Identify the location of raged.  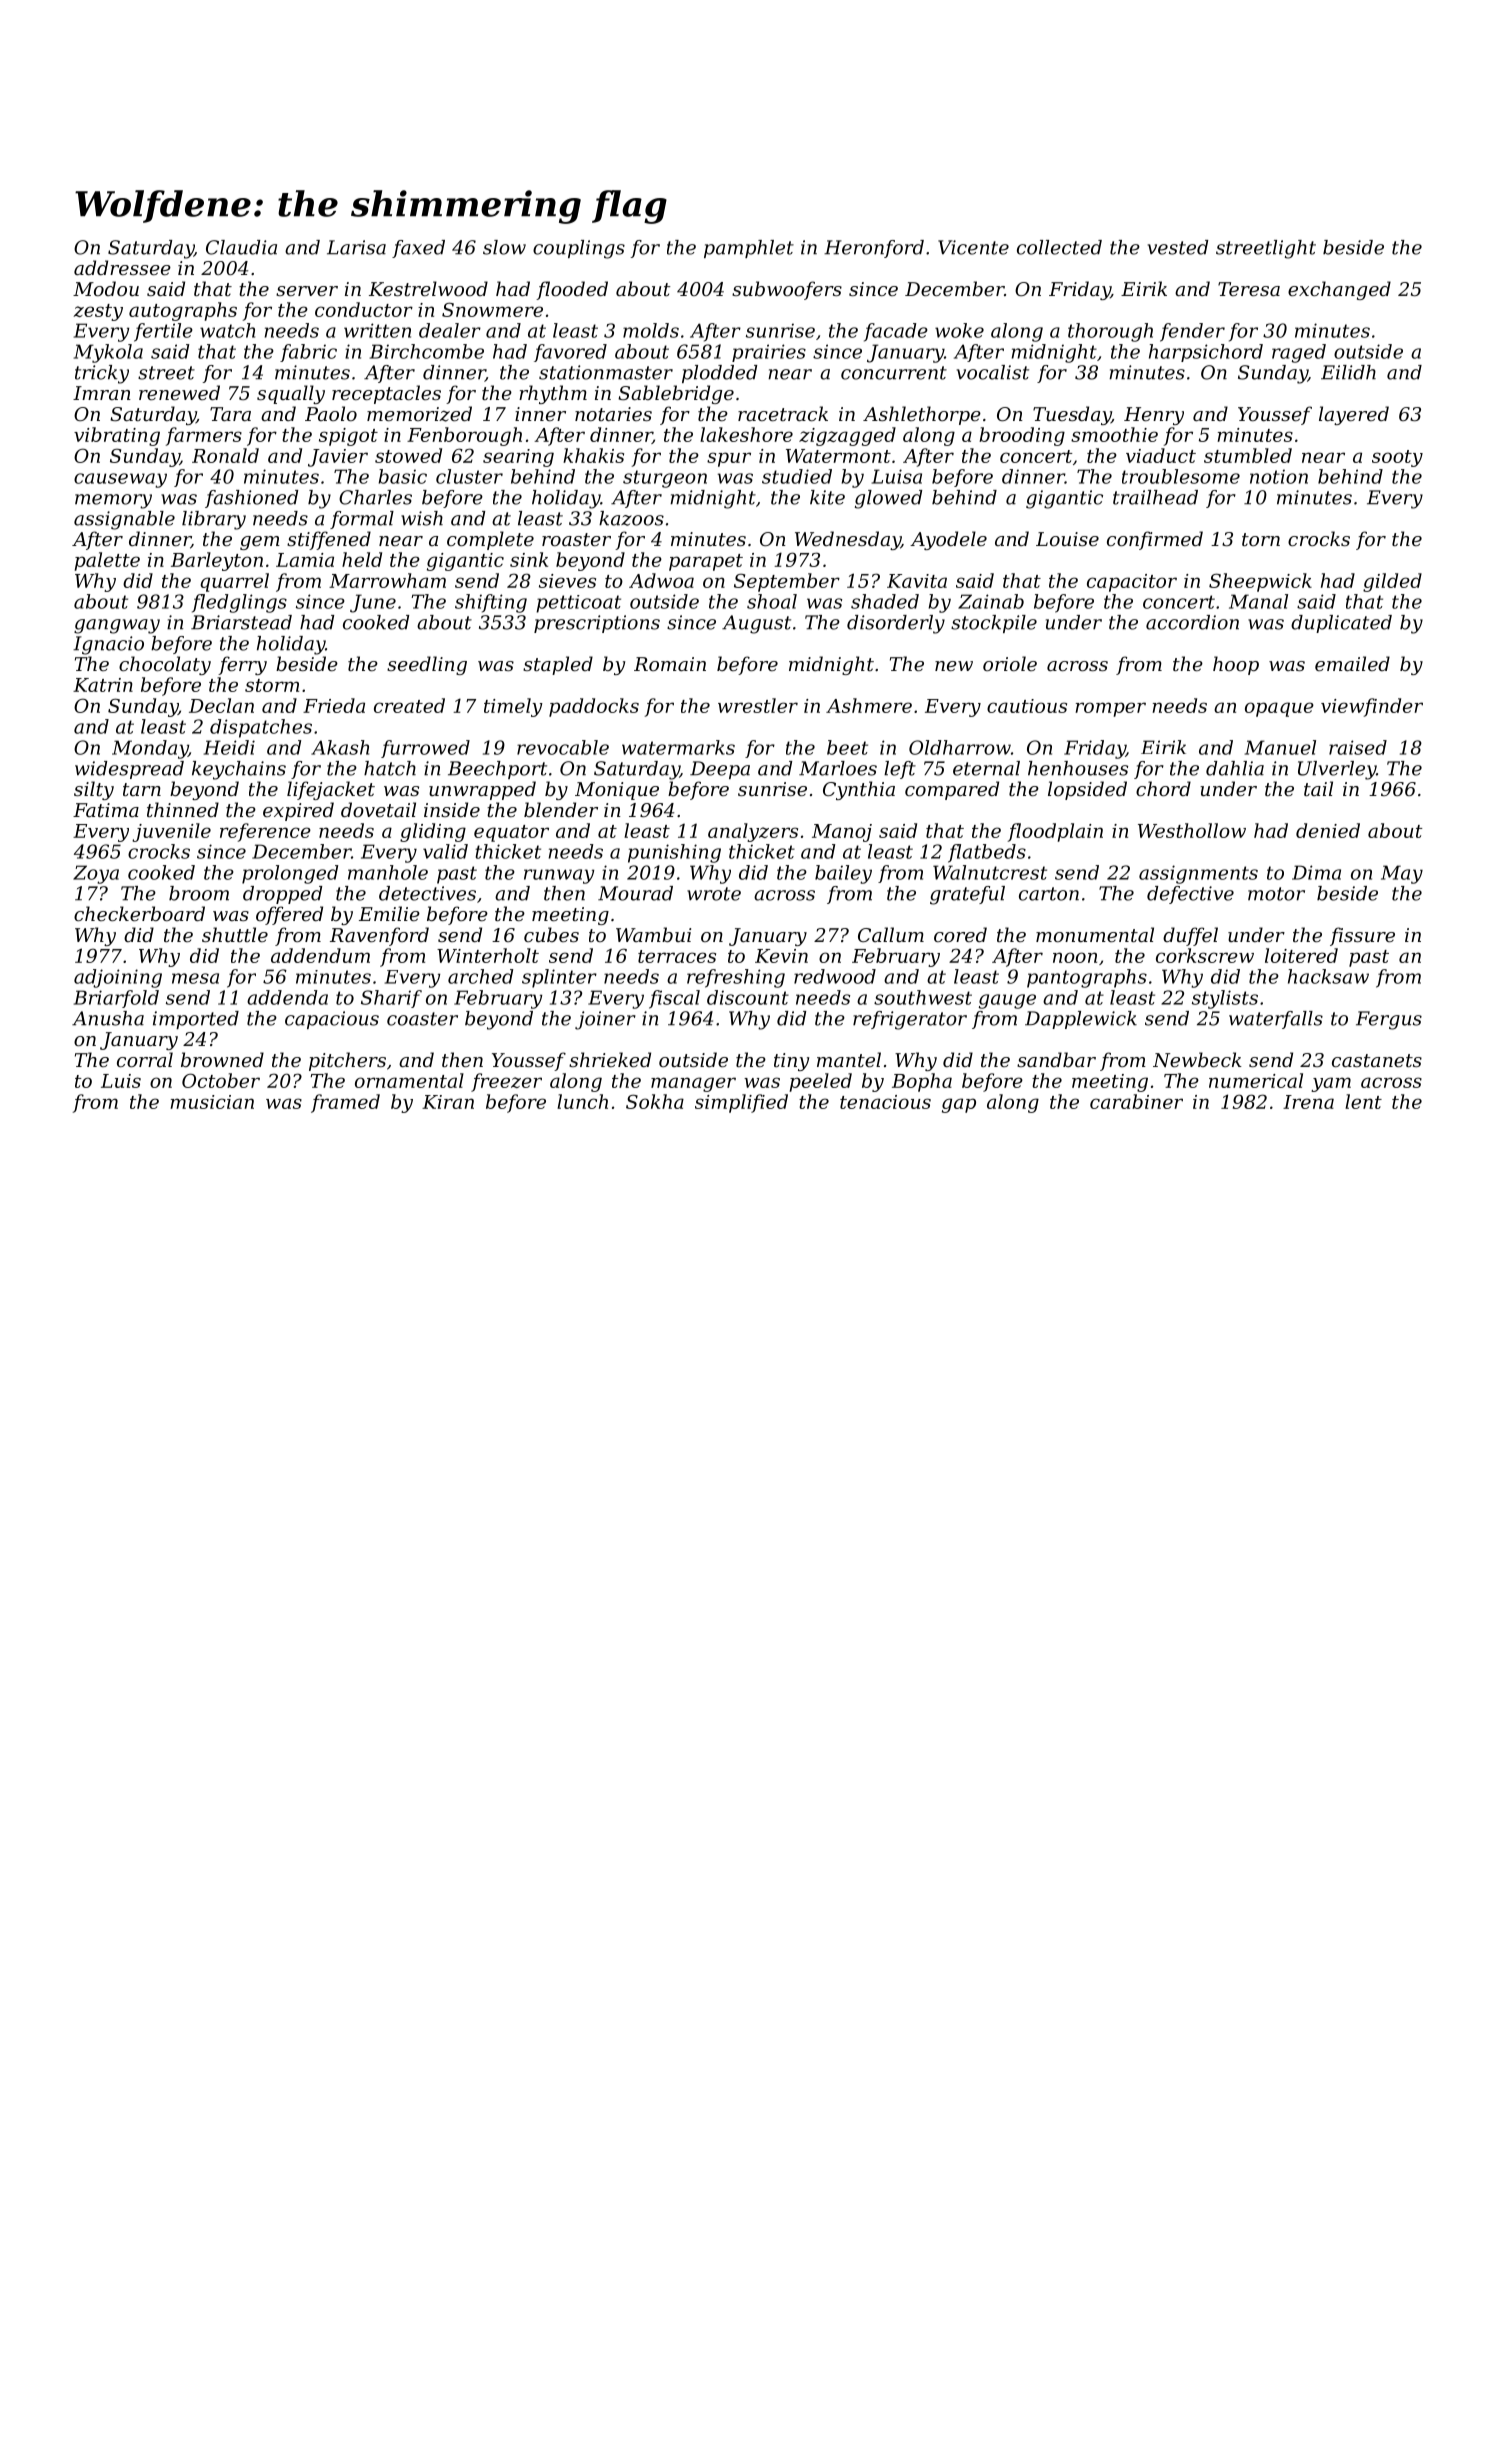
(1299, 353).
